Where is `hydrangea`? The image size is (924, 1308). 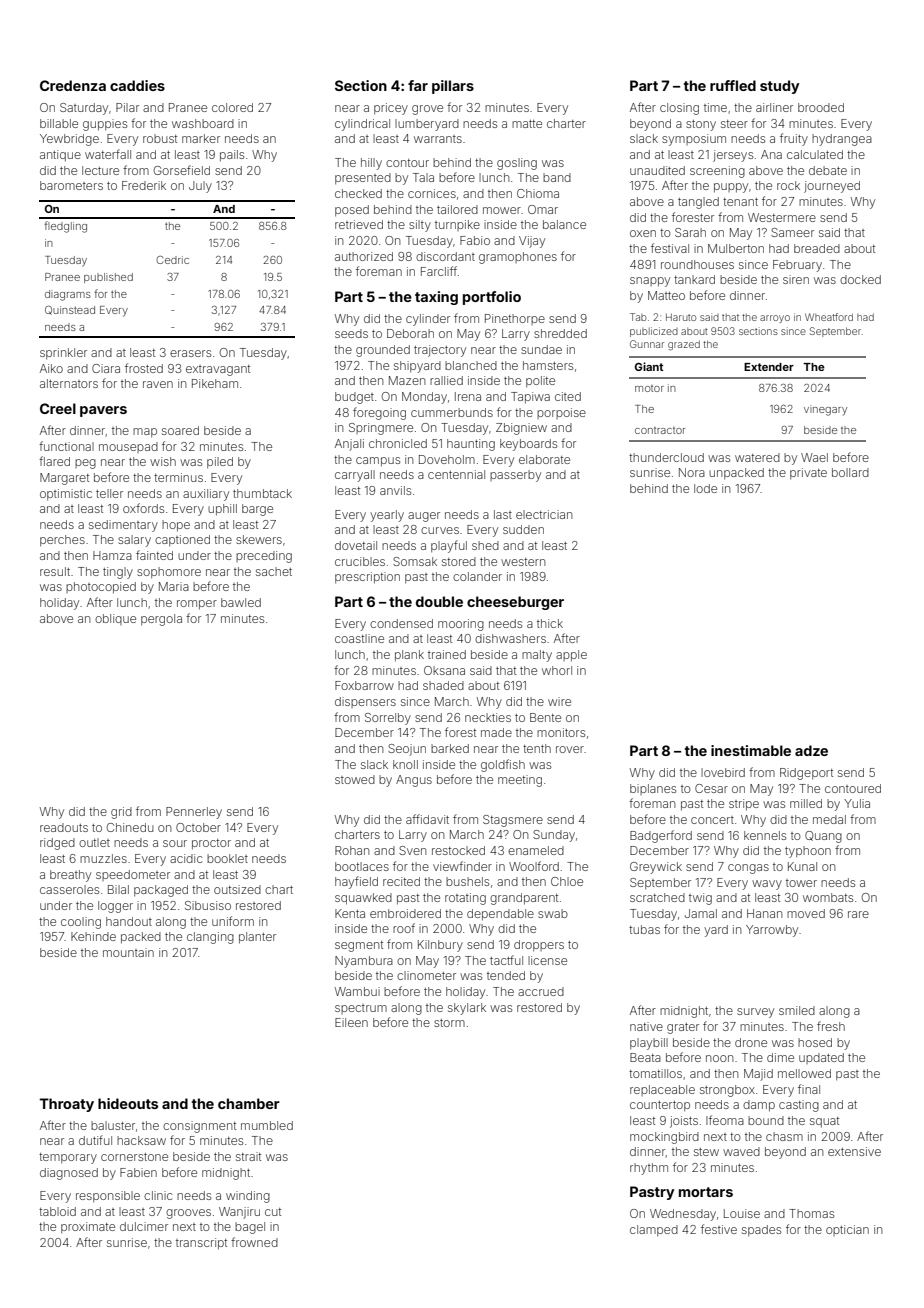
hydrangea is located at coordinates (842, 140).
